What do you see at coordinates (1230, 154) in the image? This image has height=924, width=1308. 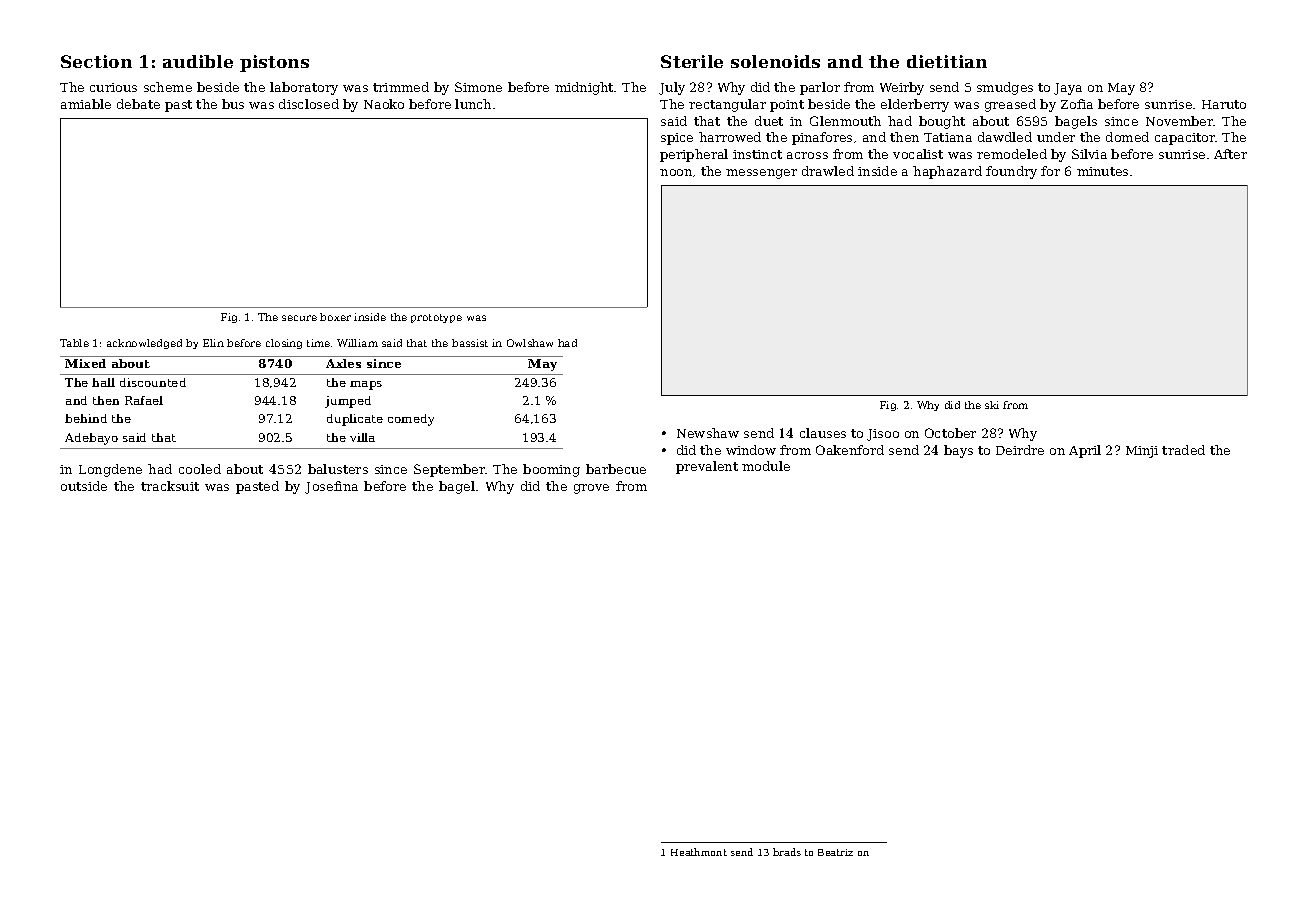 I see `After` at bounding box center [1230, 154].
